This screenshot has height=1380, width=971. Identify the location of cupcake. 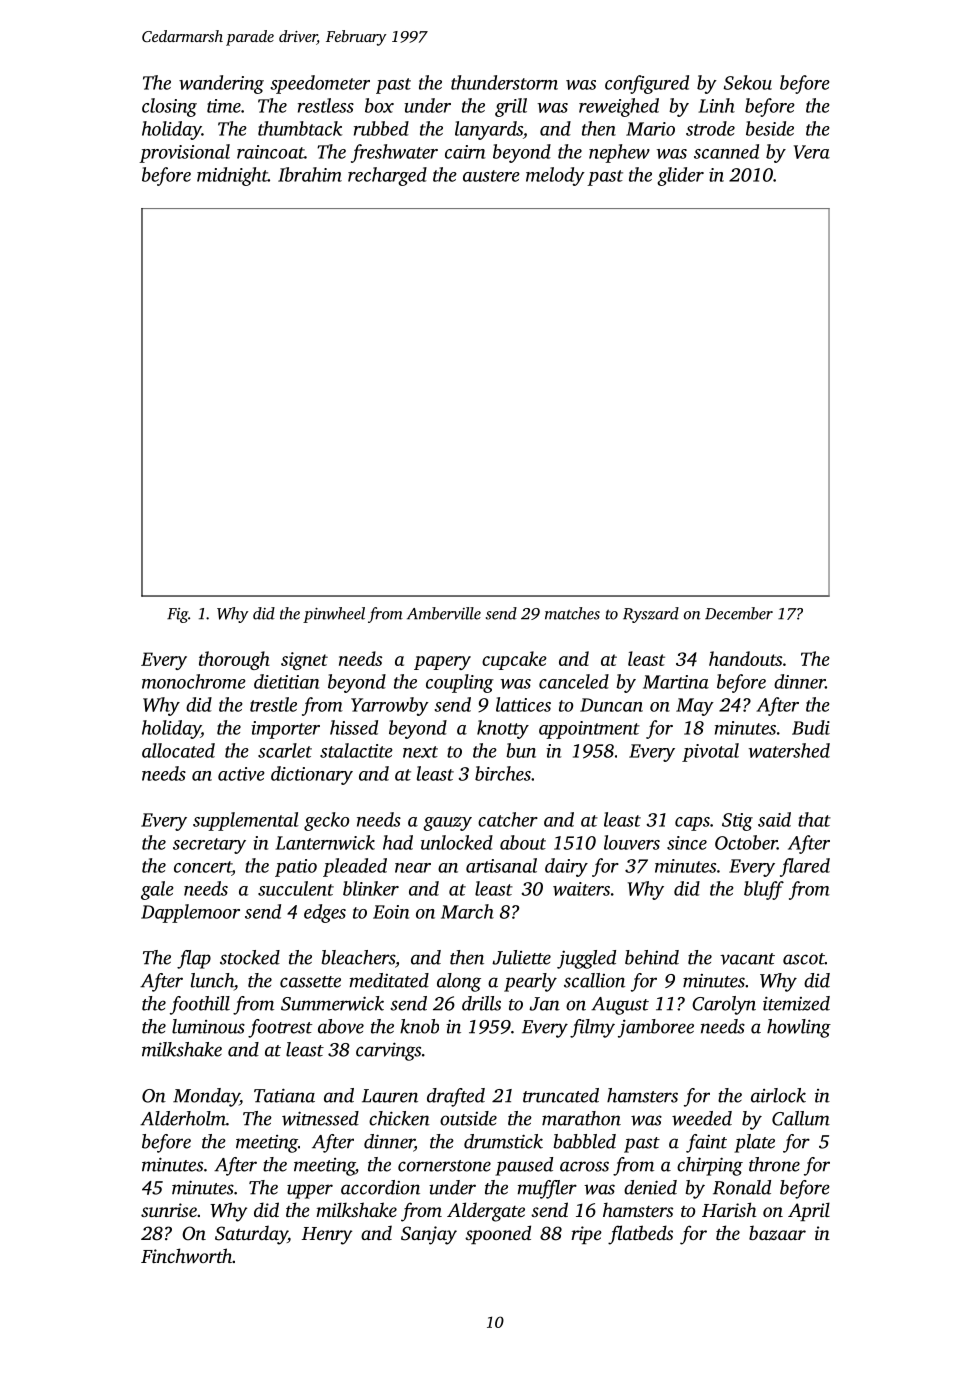
(514, 660).
